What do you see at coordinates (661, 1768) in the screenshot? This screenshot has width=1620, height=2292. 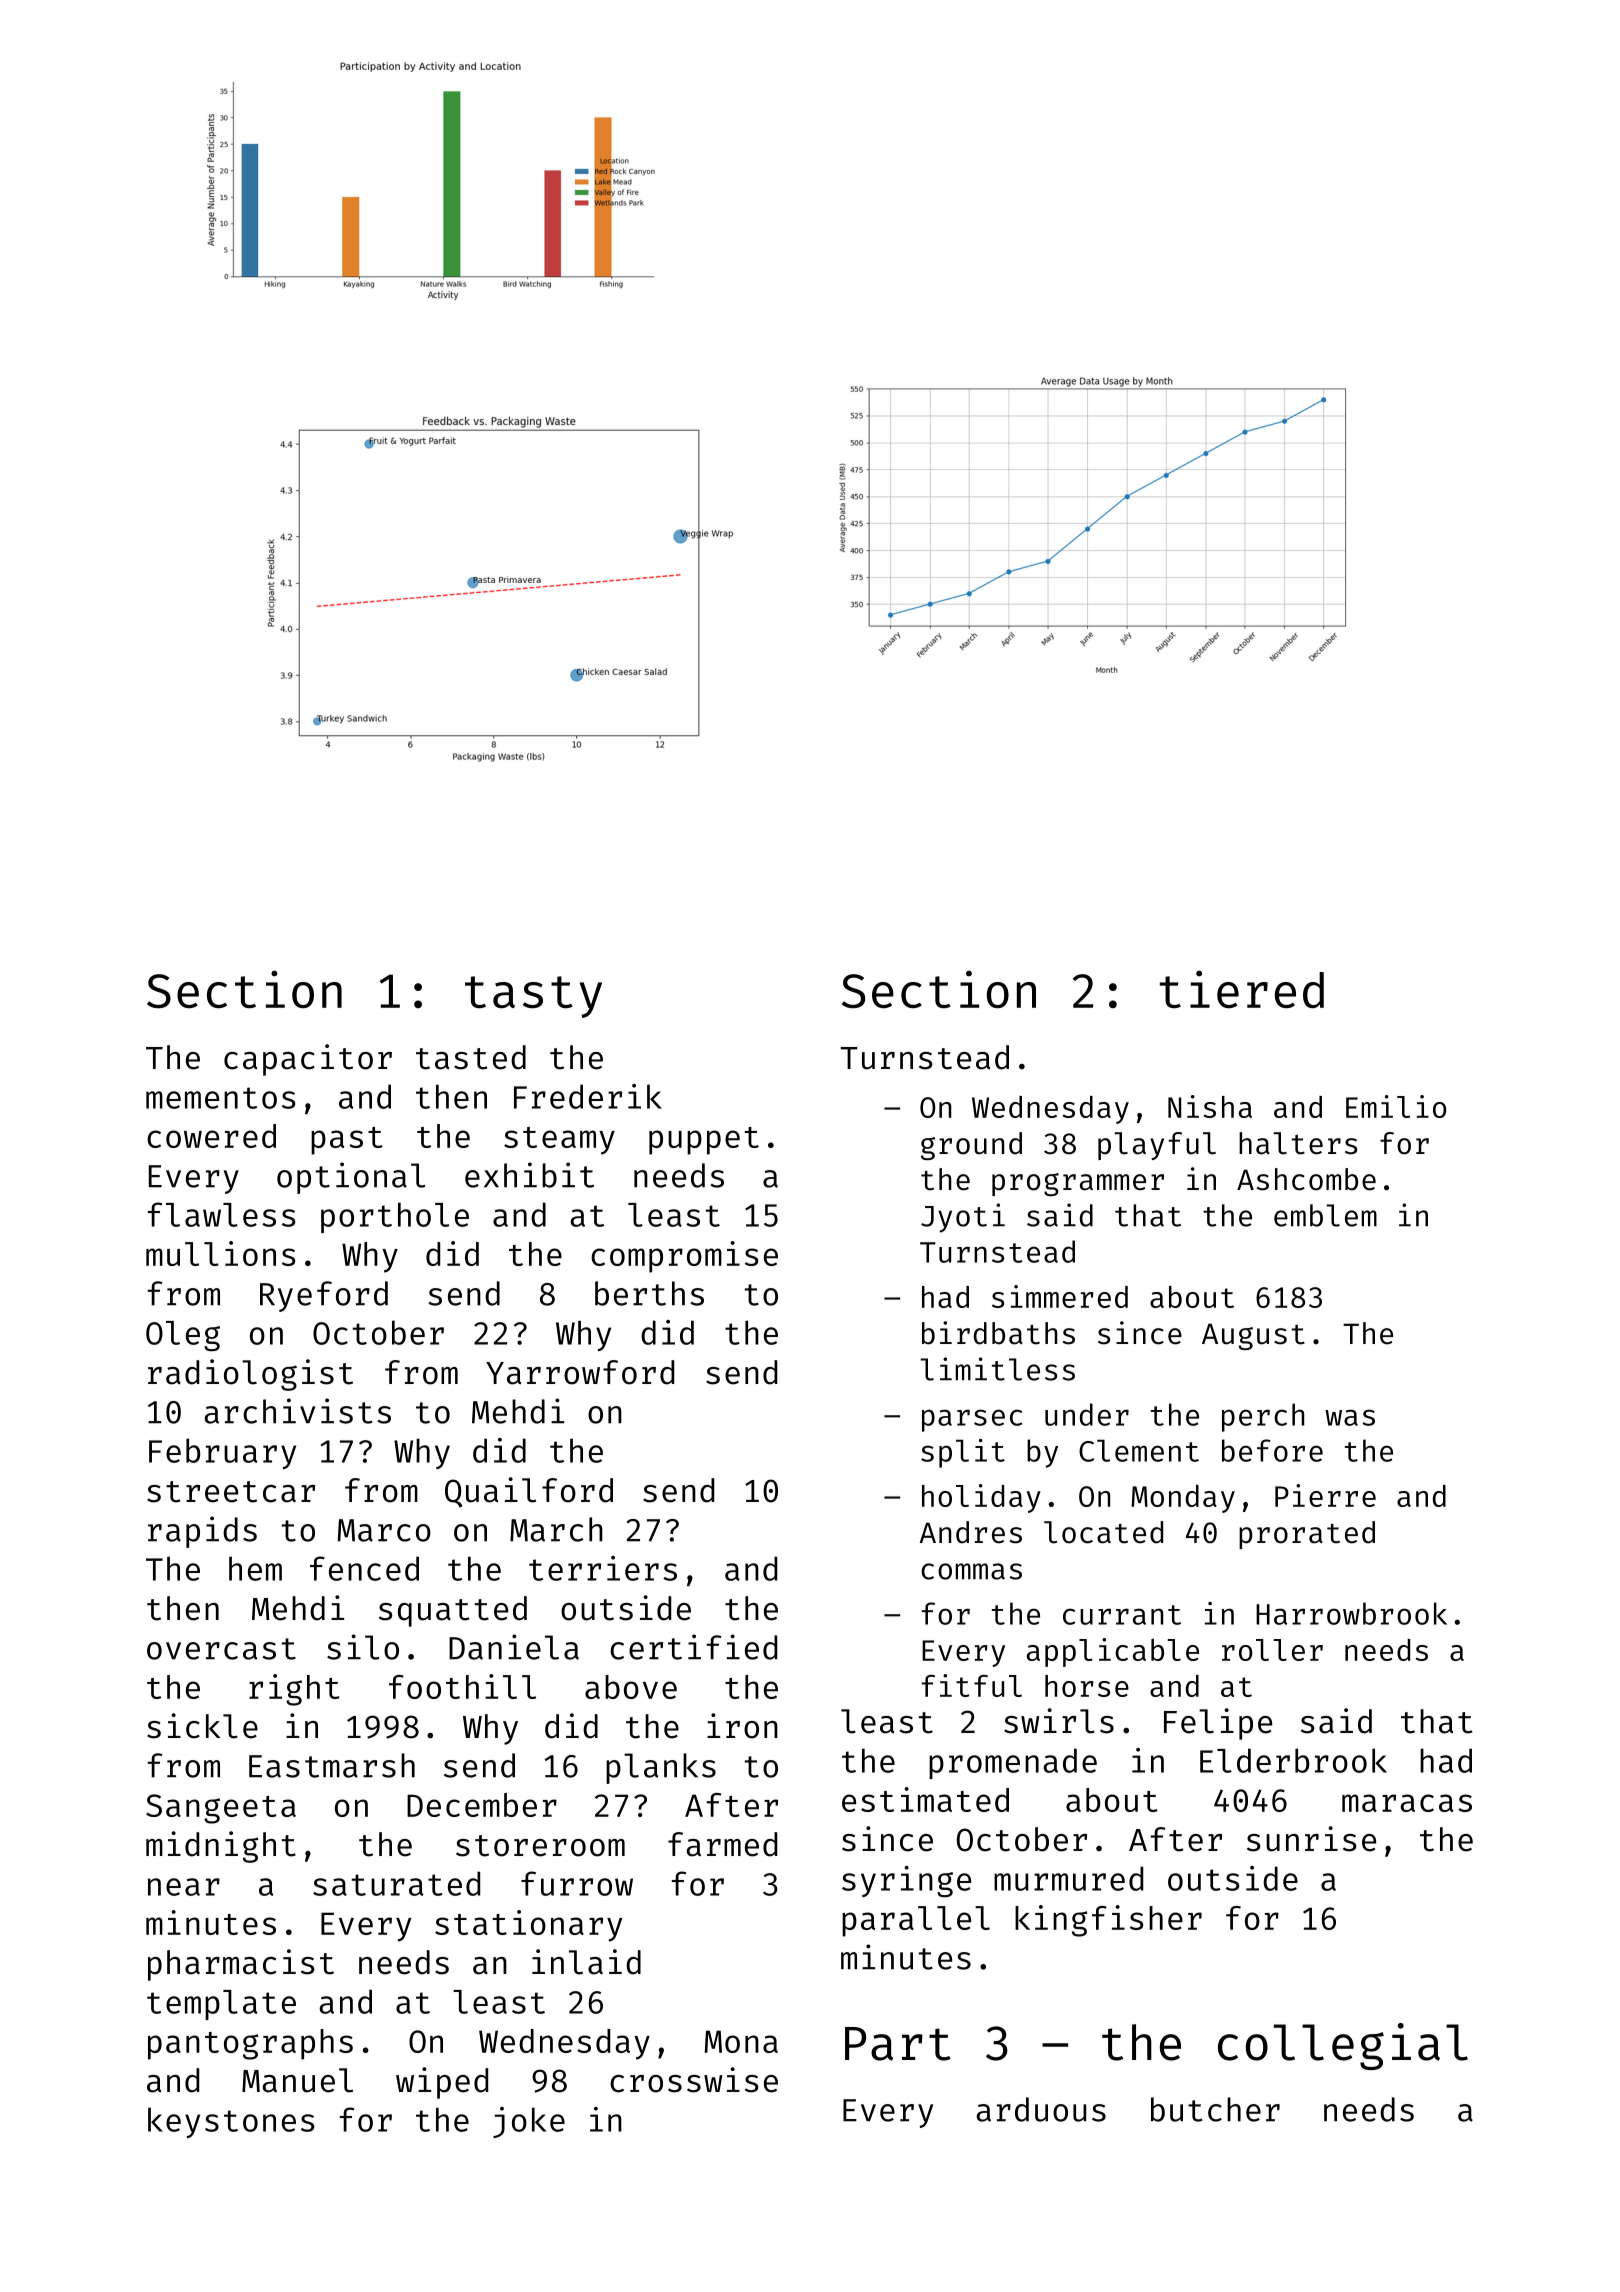 I see `planks` at bounding box center [661, 1768].
